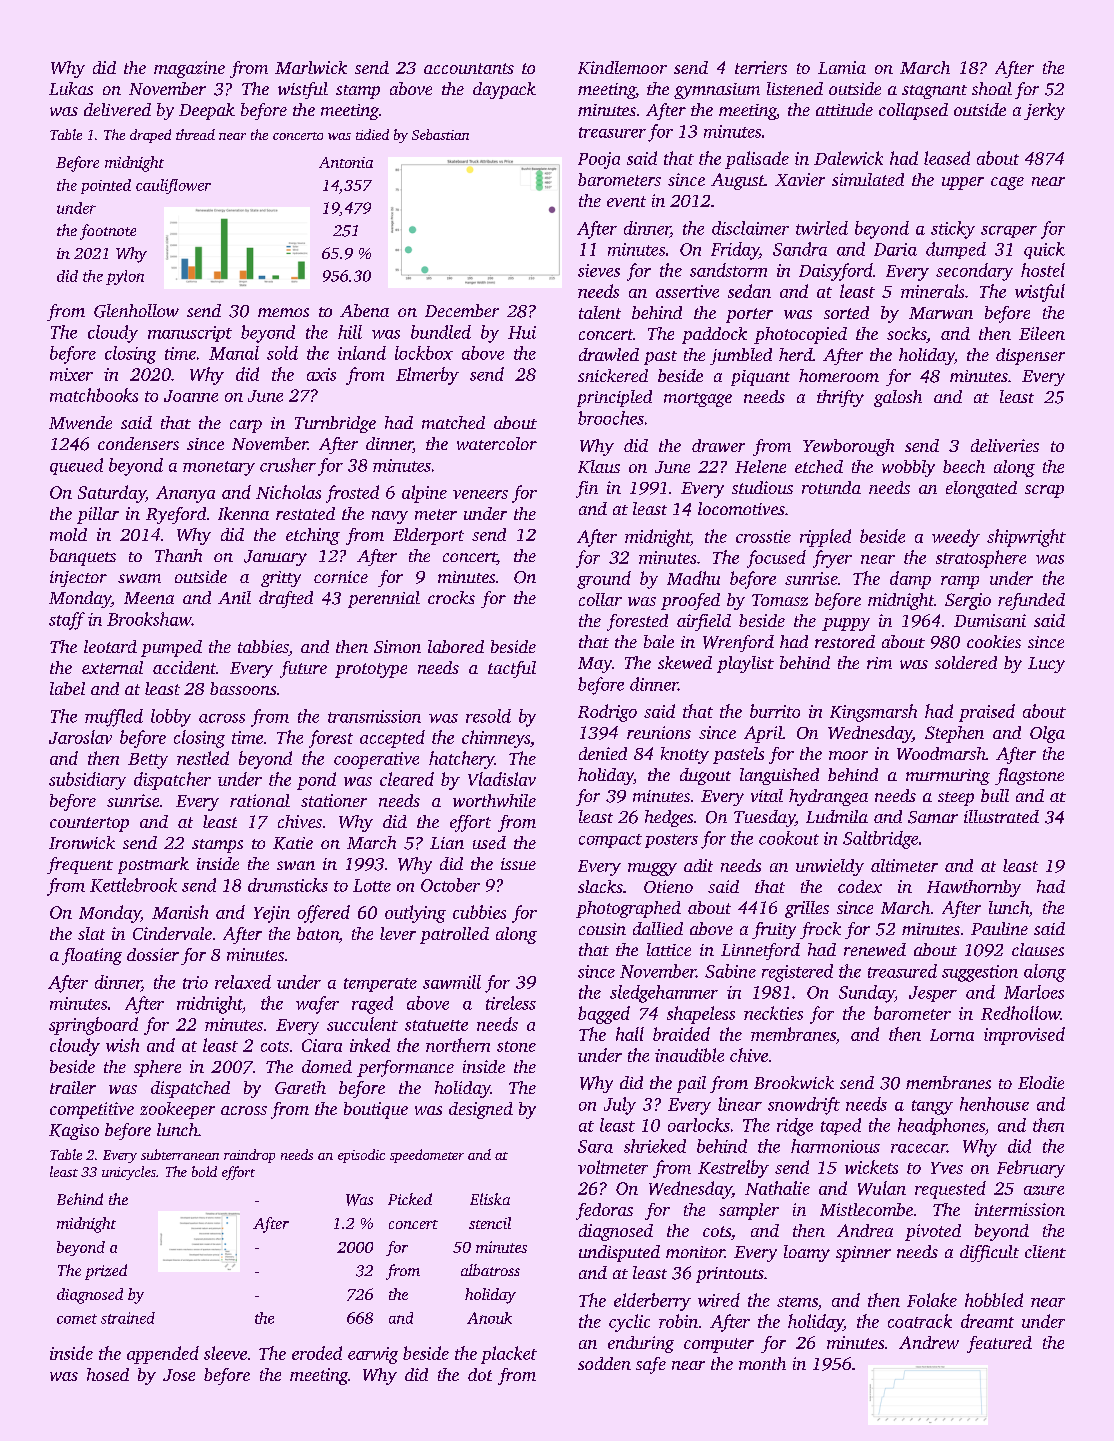 This image has width=1114, height=1441. Describe the element at coordinates (933, 1232) in the image. I see `pivoted` at that location.
